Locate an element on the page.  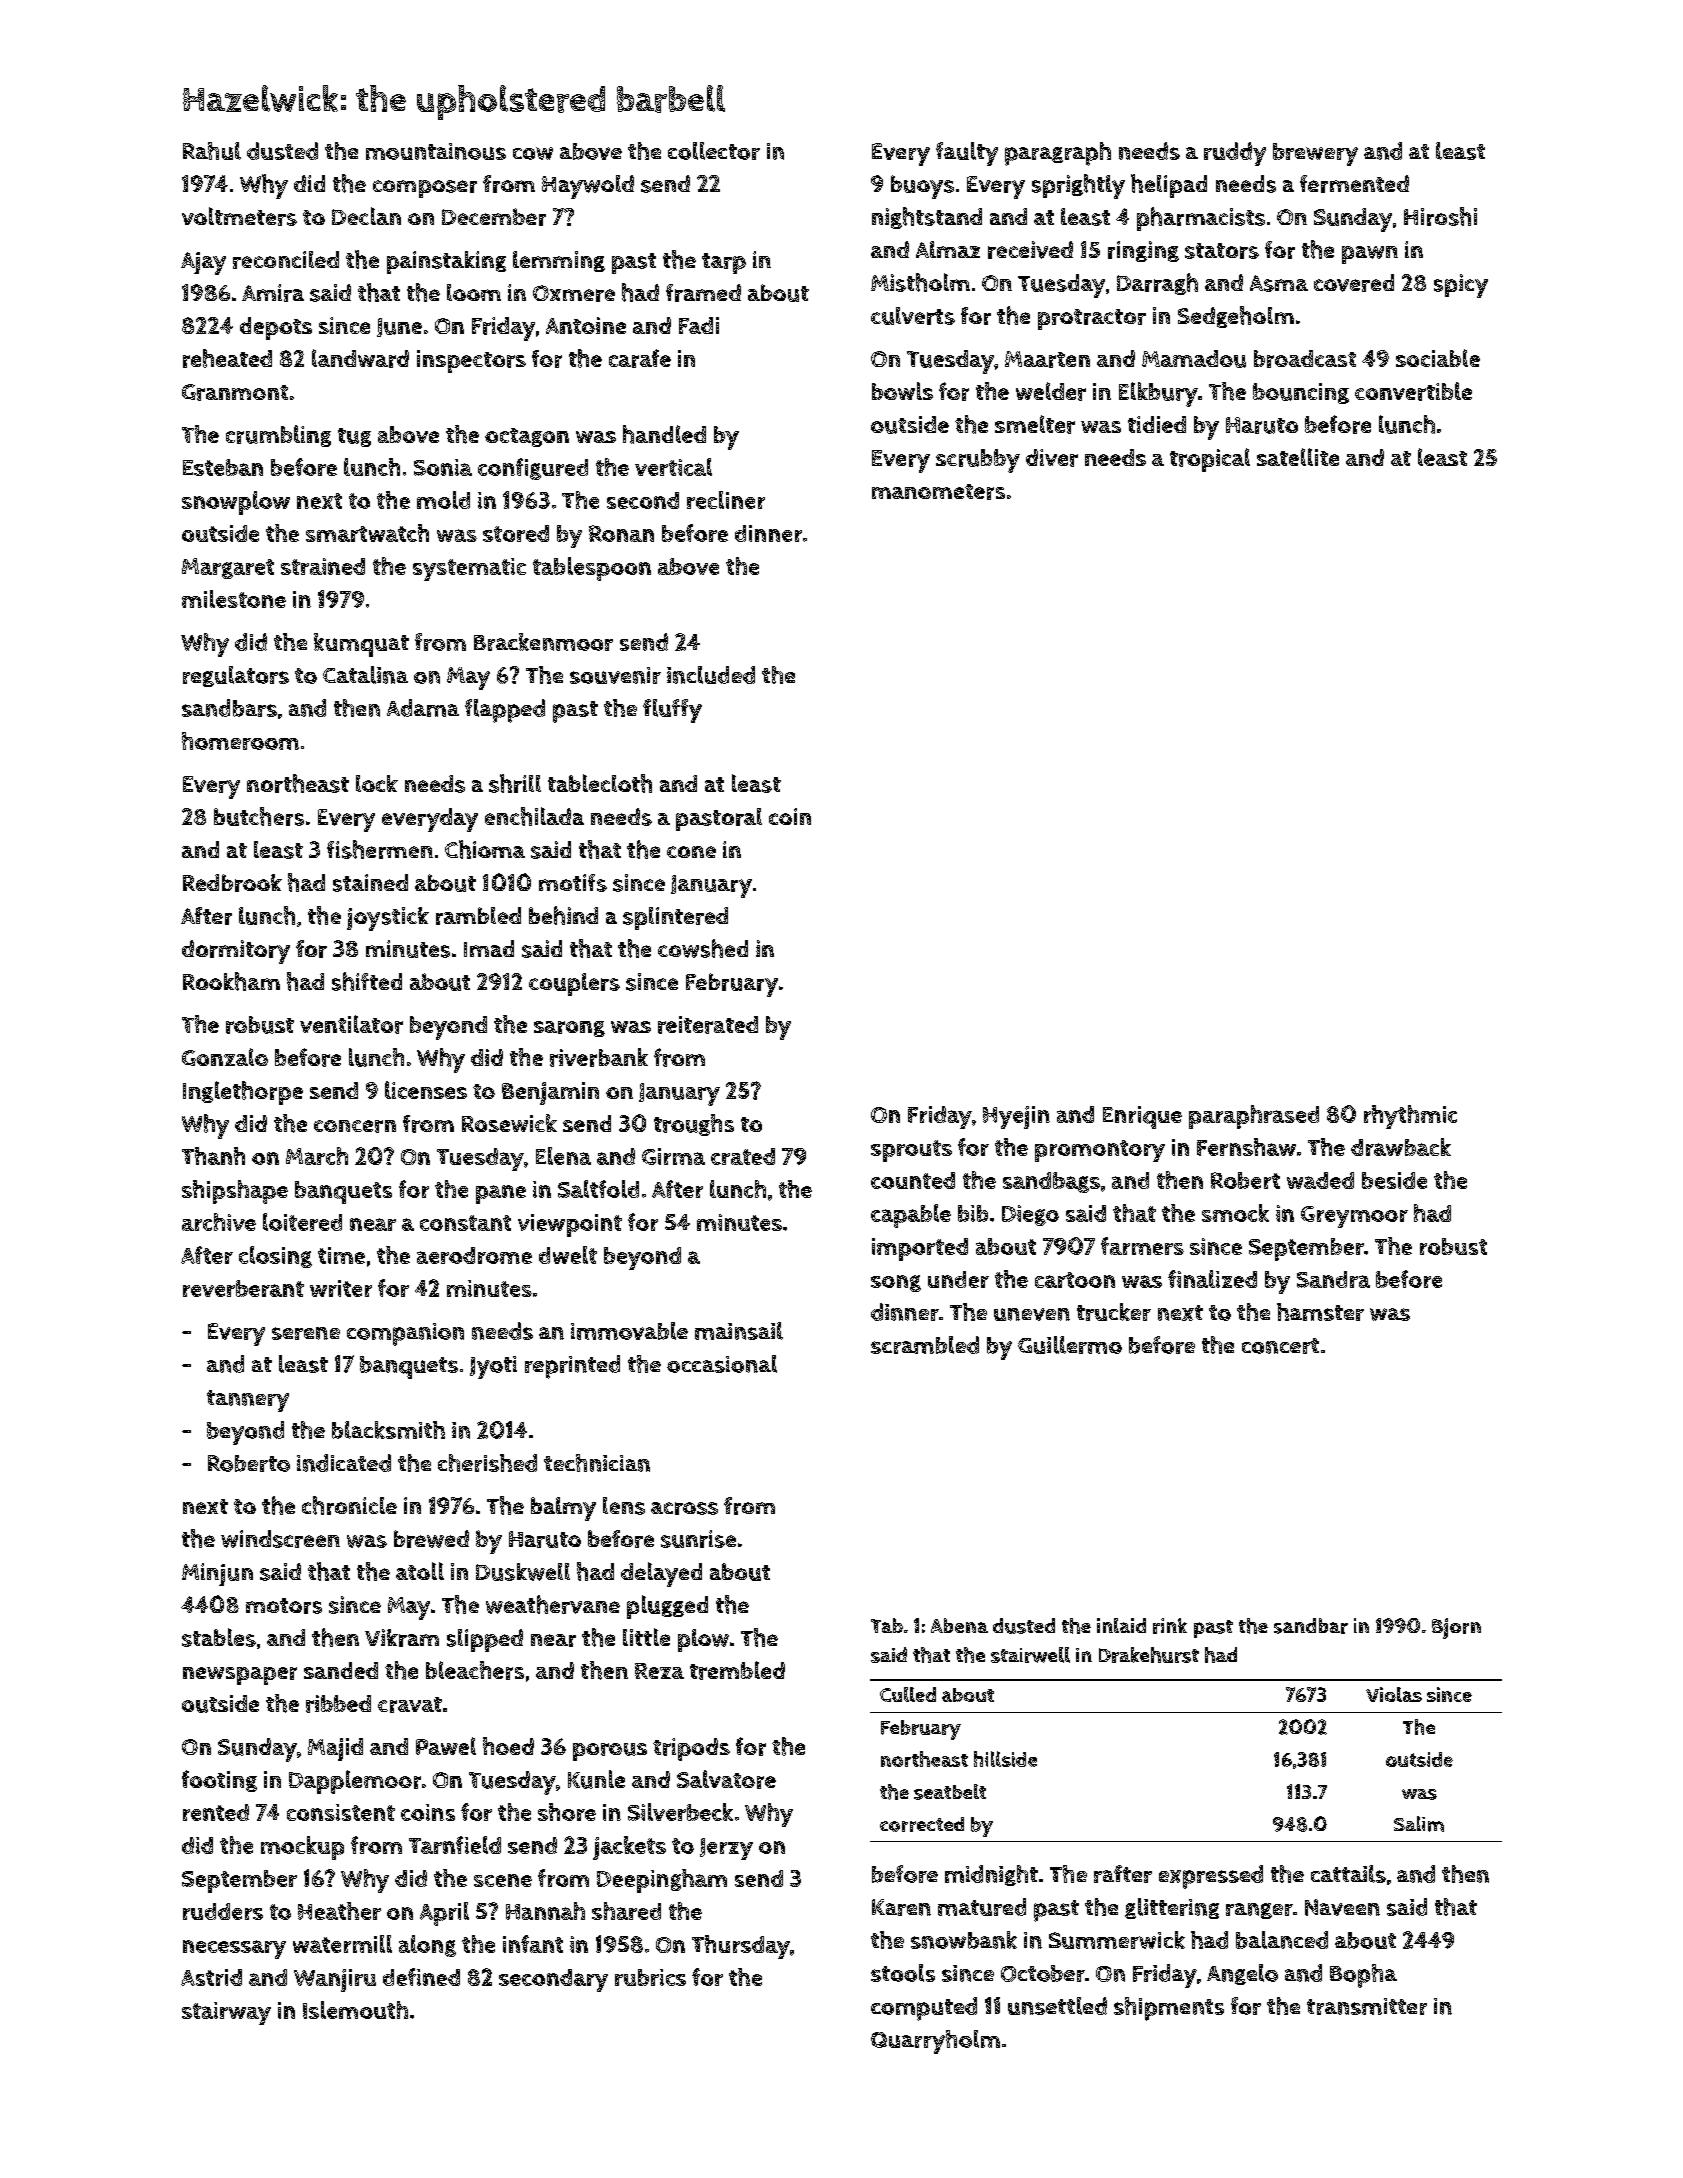
ruddy is located at coordinates (1235, 154).
